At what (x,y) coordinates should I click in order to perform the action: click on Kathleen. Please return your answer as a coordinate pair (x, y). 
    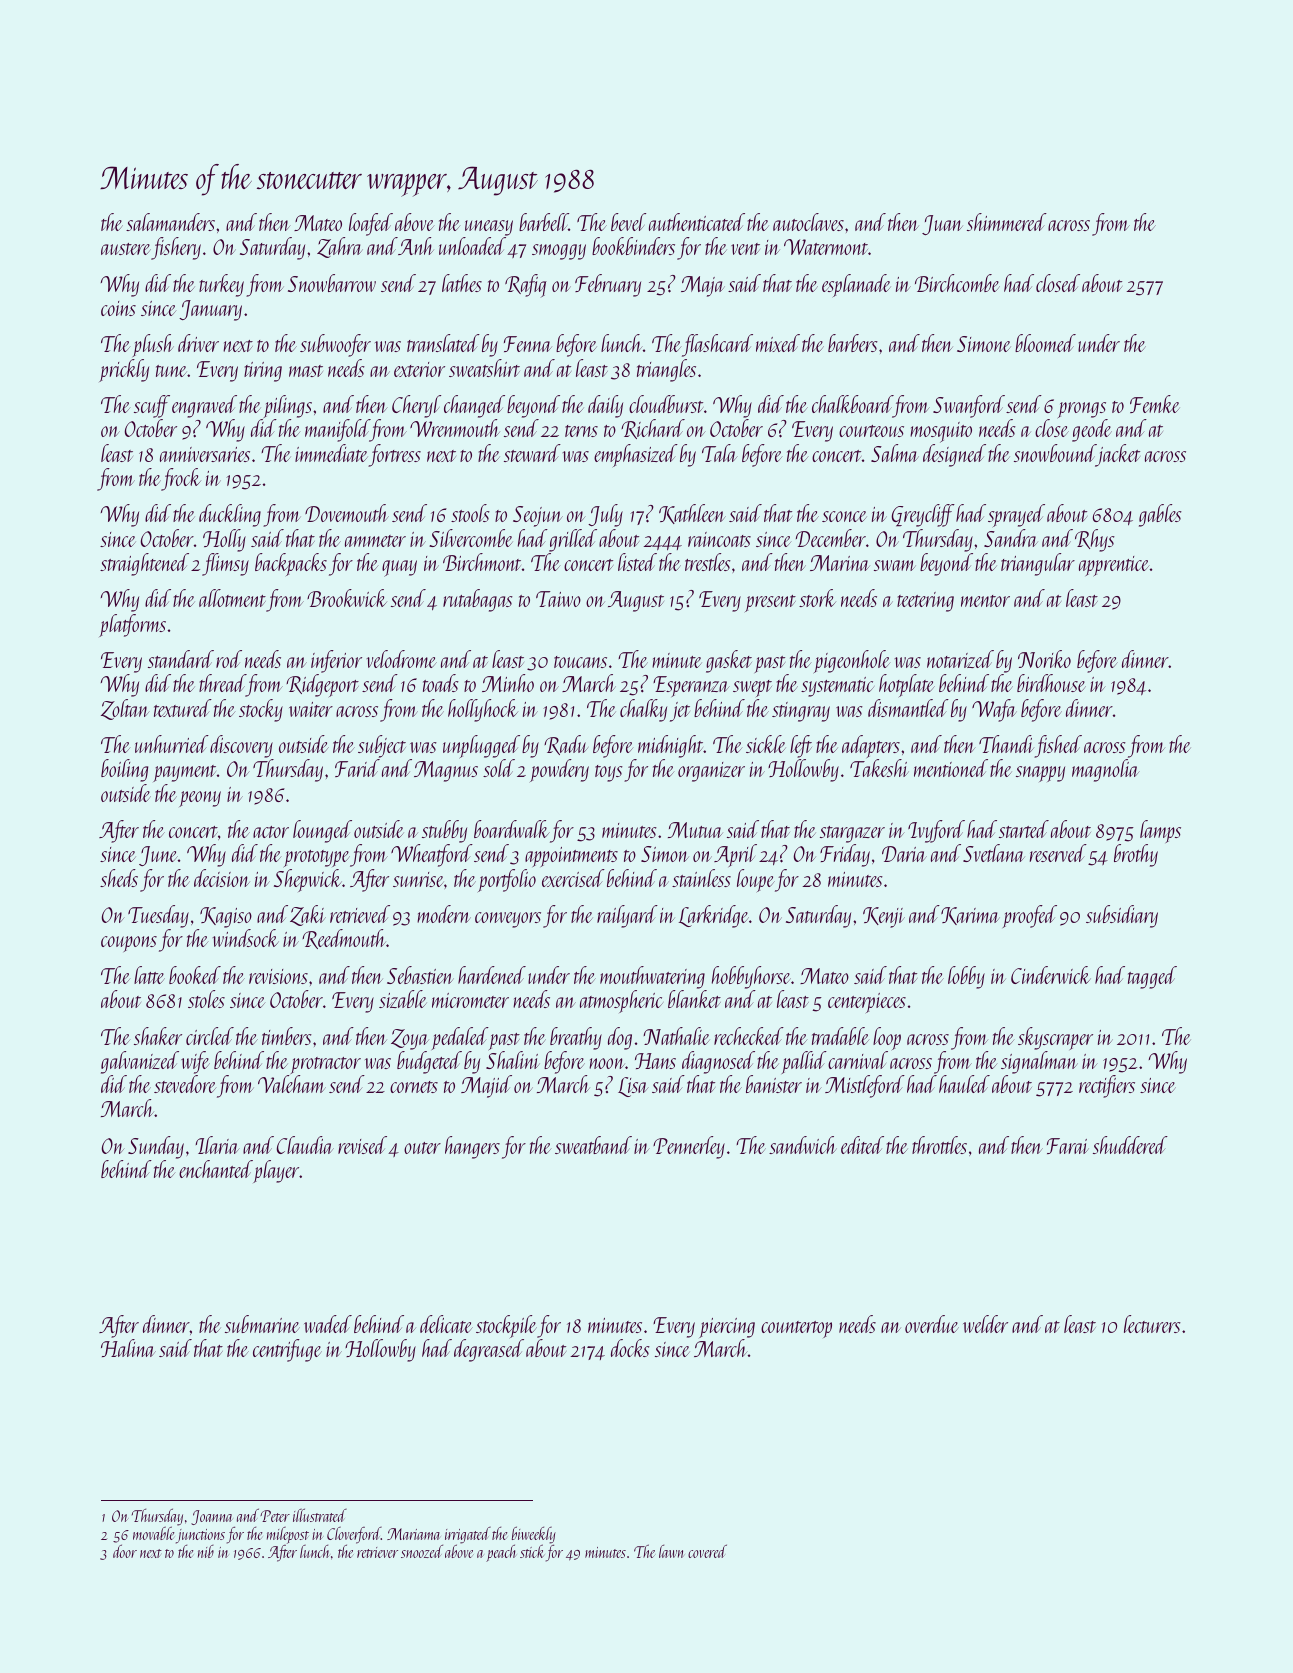
    Looking at the image, I should click on (692, 514).
